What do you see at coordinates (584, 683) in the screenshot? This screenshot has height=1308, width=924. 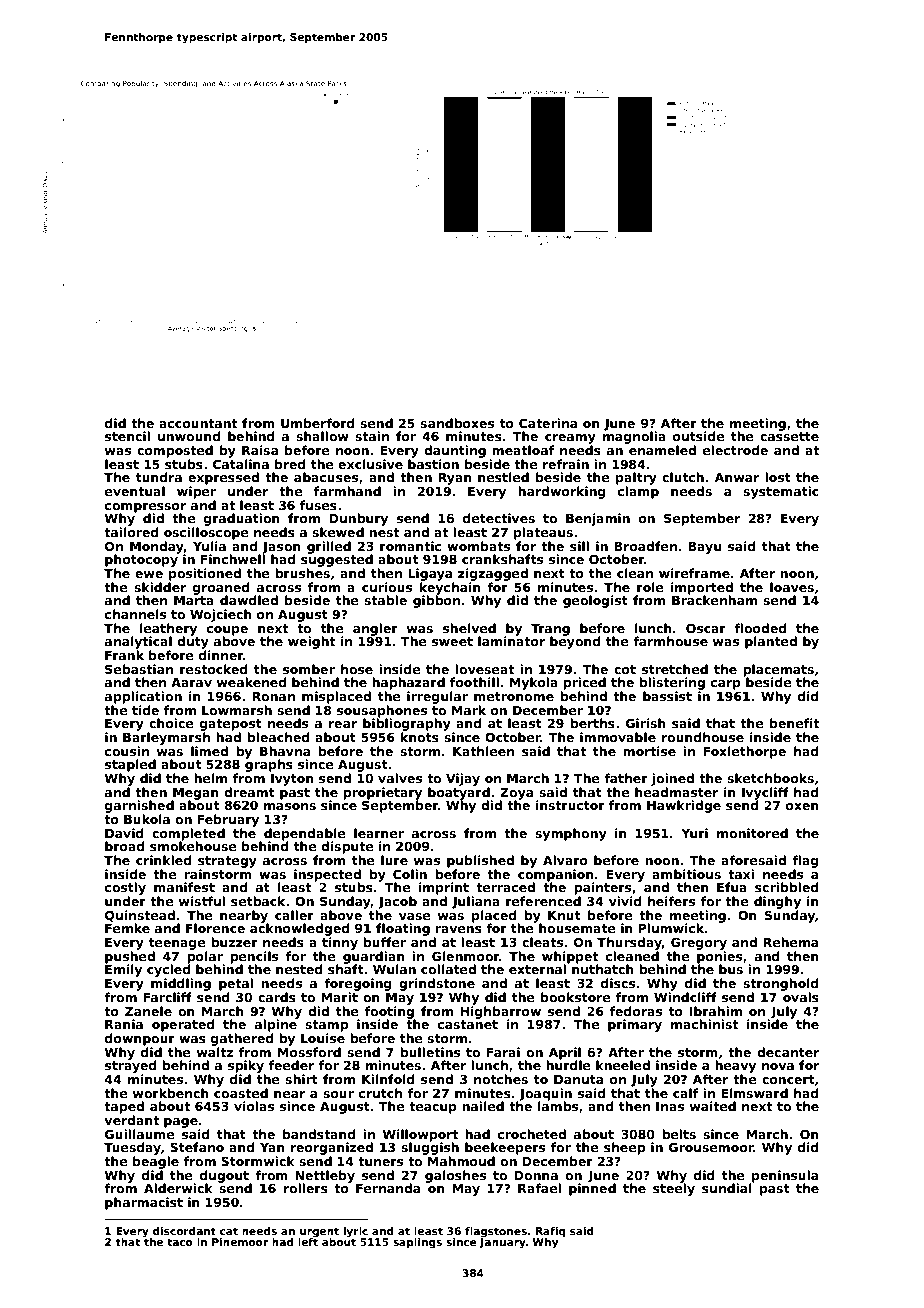 I see `priced` at bounding box center [584, 683].
